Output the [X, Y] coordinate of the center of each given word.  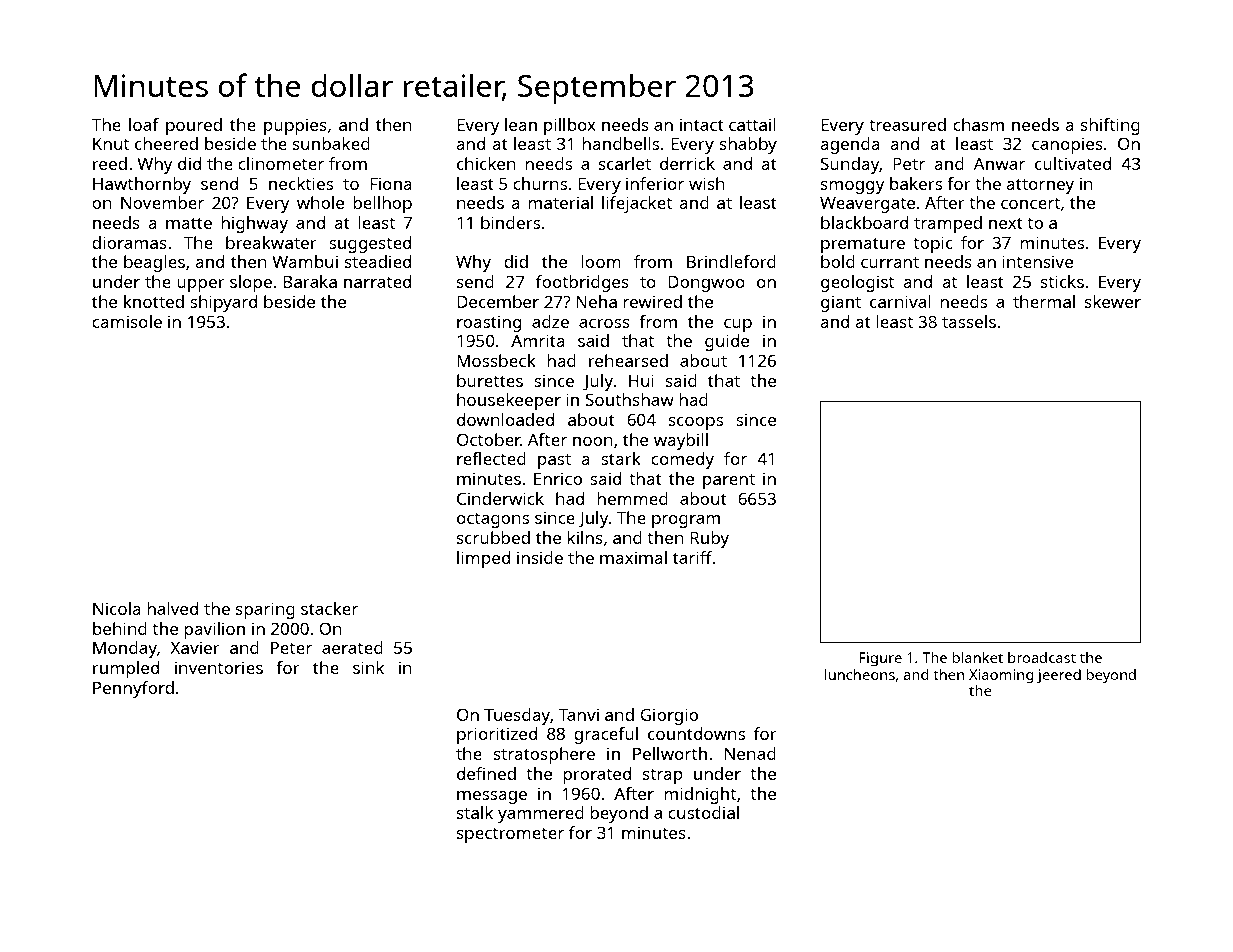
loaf [144, 124]
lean [521, 124]
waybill [681, 441]
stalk [475, 812]
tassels [969, 321]
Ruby [709, 539]
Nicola [117, 608]
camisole [127, 321]
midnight [700, 795]
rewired [652, 301]
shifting [1110, 126]
